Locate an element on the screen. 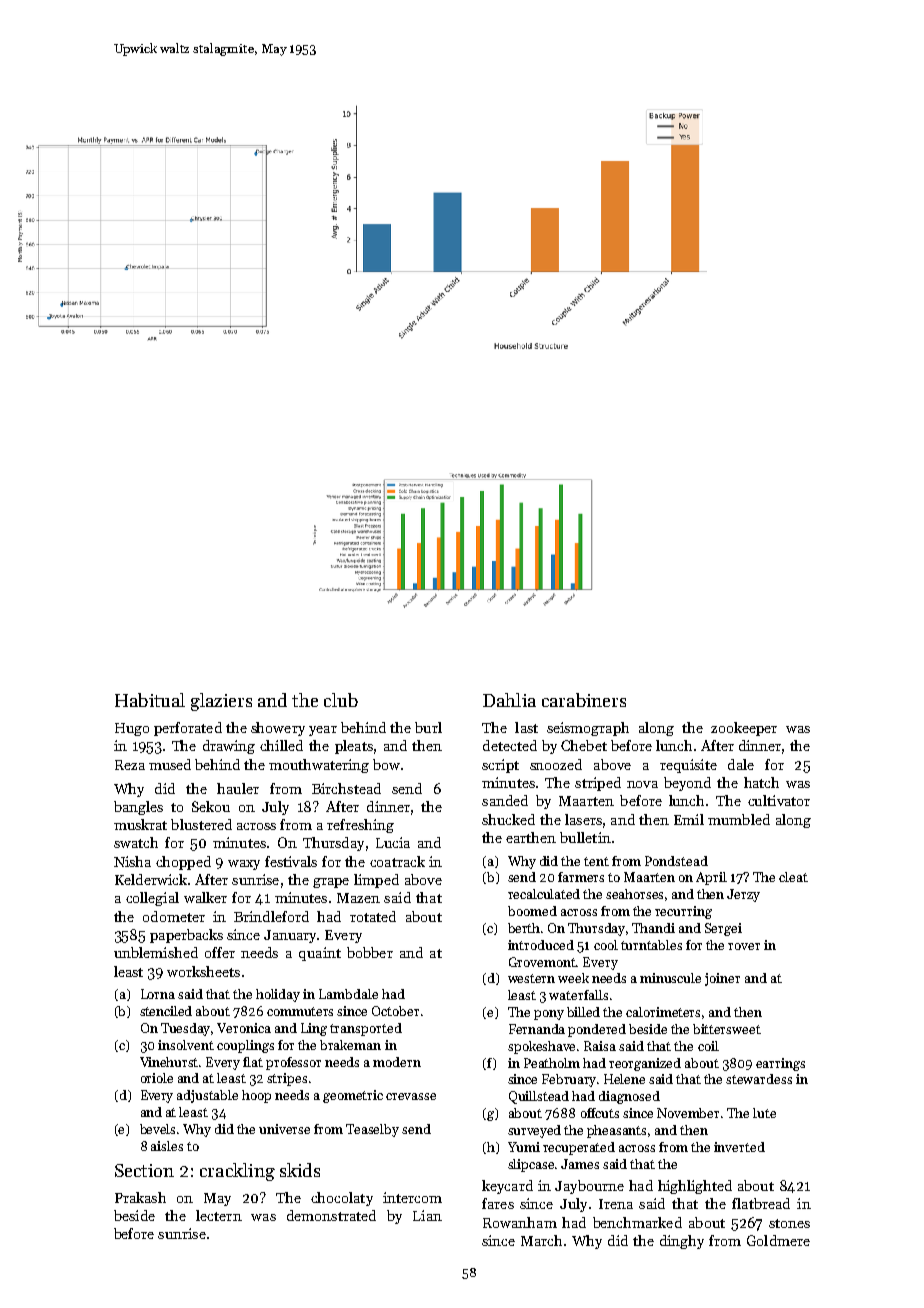  demonstrated is located at coordinates (331, 1215).
